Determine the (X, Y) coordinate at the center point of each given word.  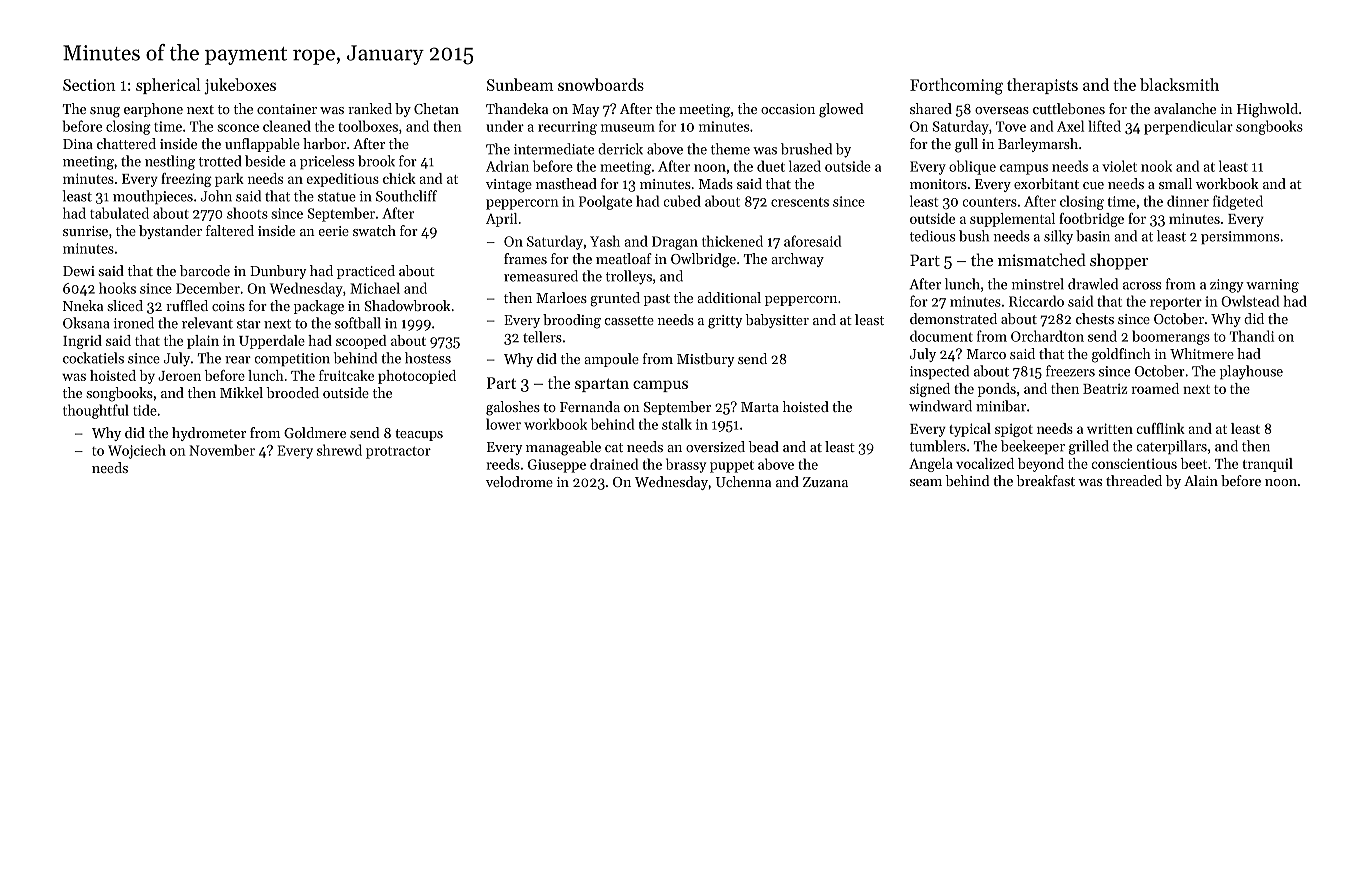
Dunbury (278, 272)
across (1142, 286)
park (229, 180)
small (1175, 183)
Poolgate (605, 202)
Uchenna (743, 481)
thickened (732, 241)
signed (930, 390)
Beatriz (1105, 389)
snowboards (601, 84)
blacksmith (1179, 84)
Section (89, 85)
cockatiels (93, 358)
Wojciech (137, 451)
